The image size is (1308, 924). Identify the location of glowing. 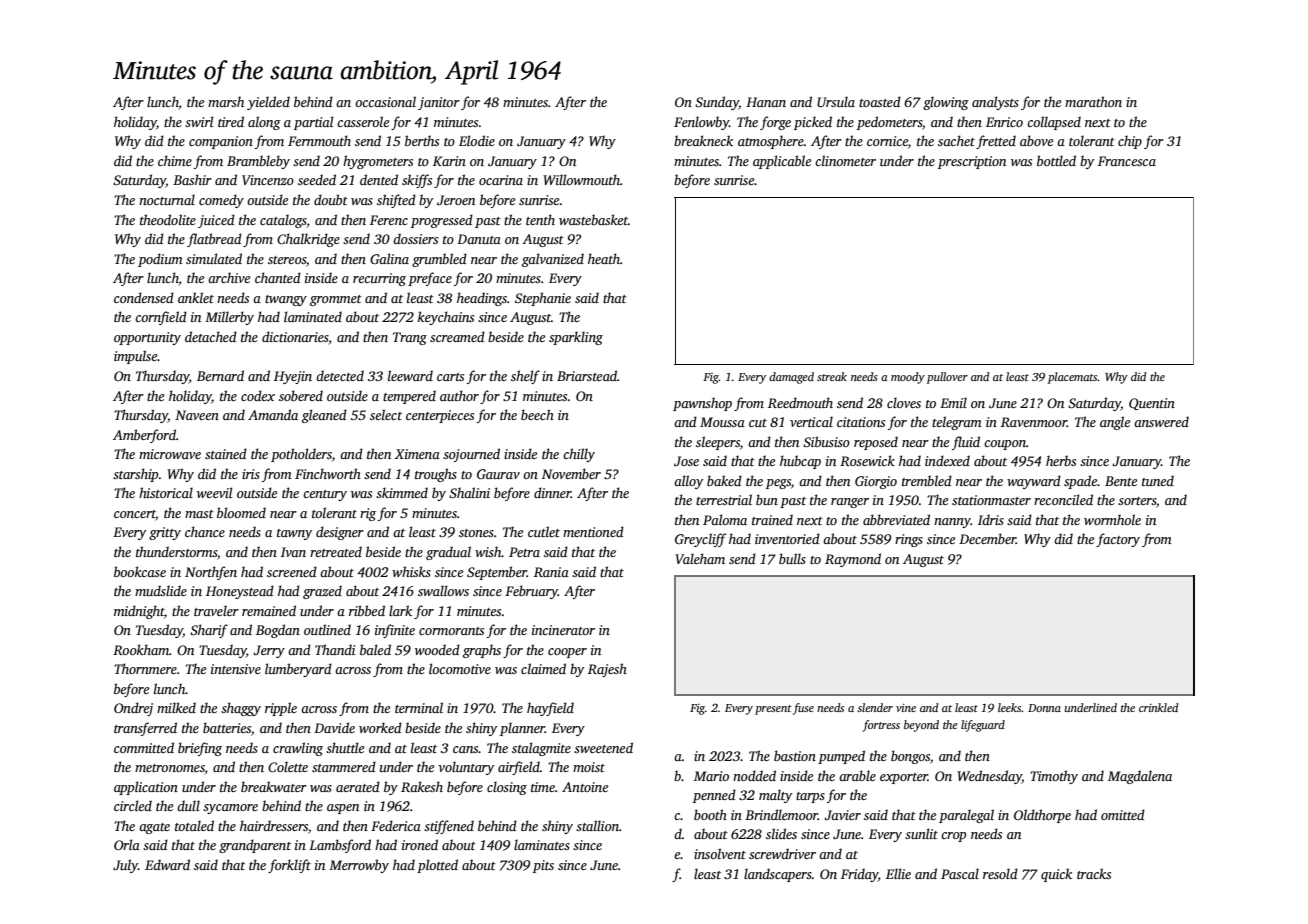
(946, 103).
